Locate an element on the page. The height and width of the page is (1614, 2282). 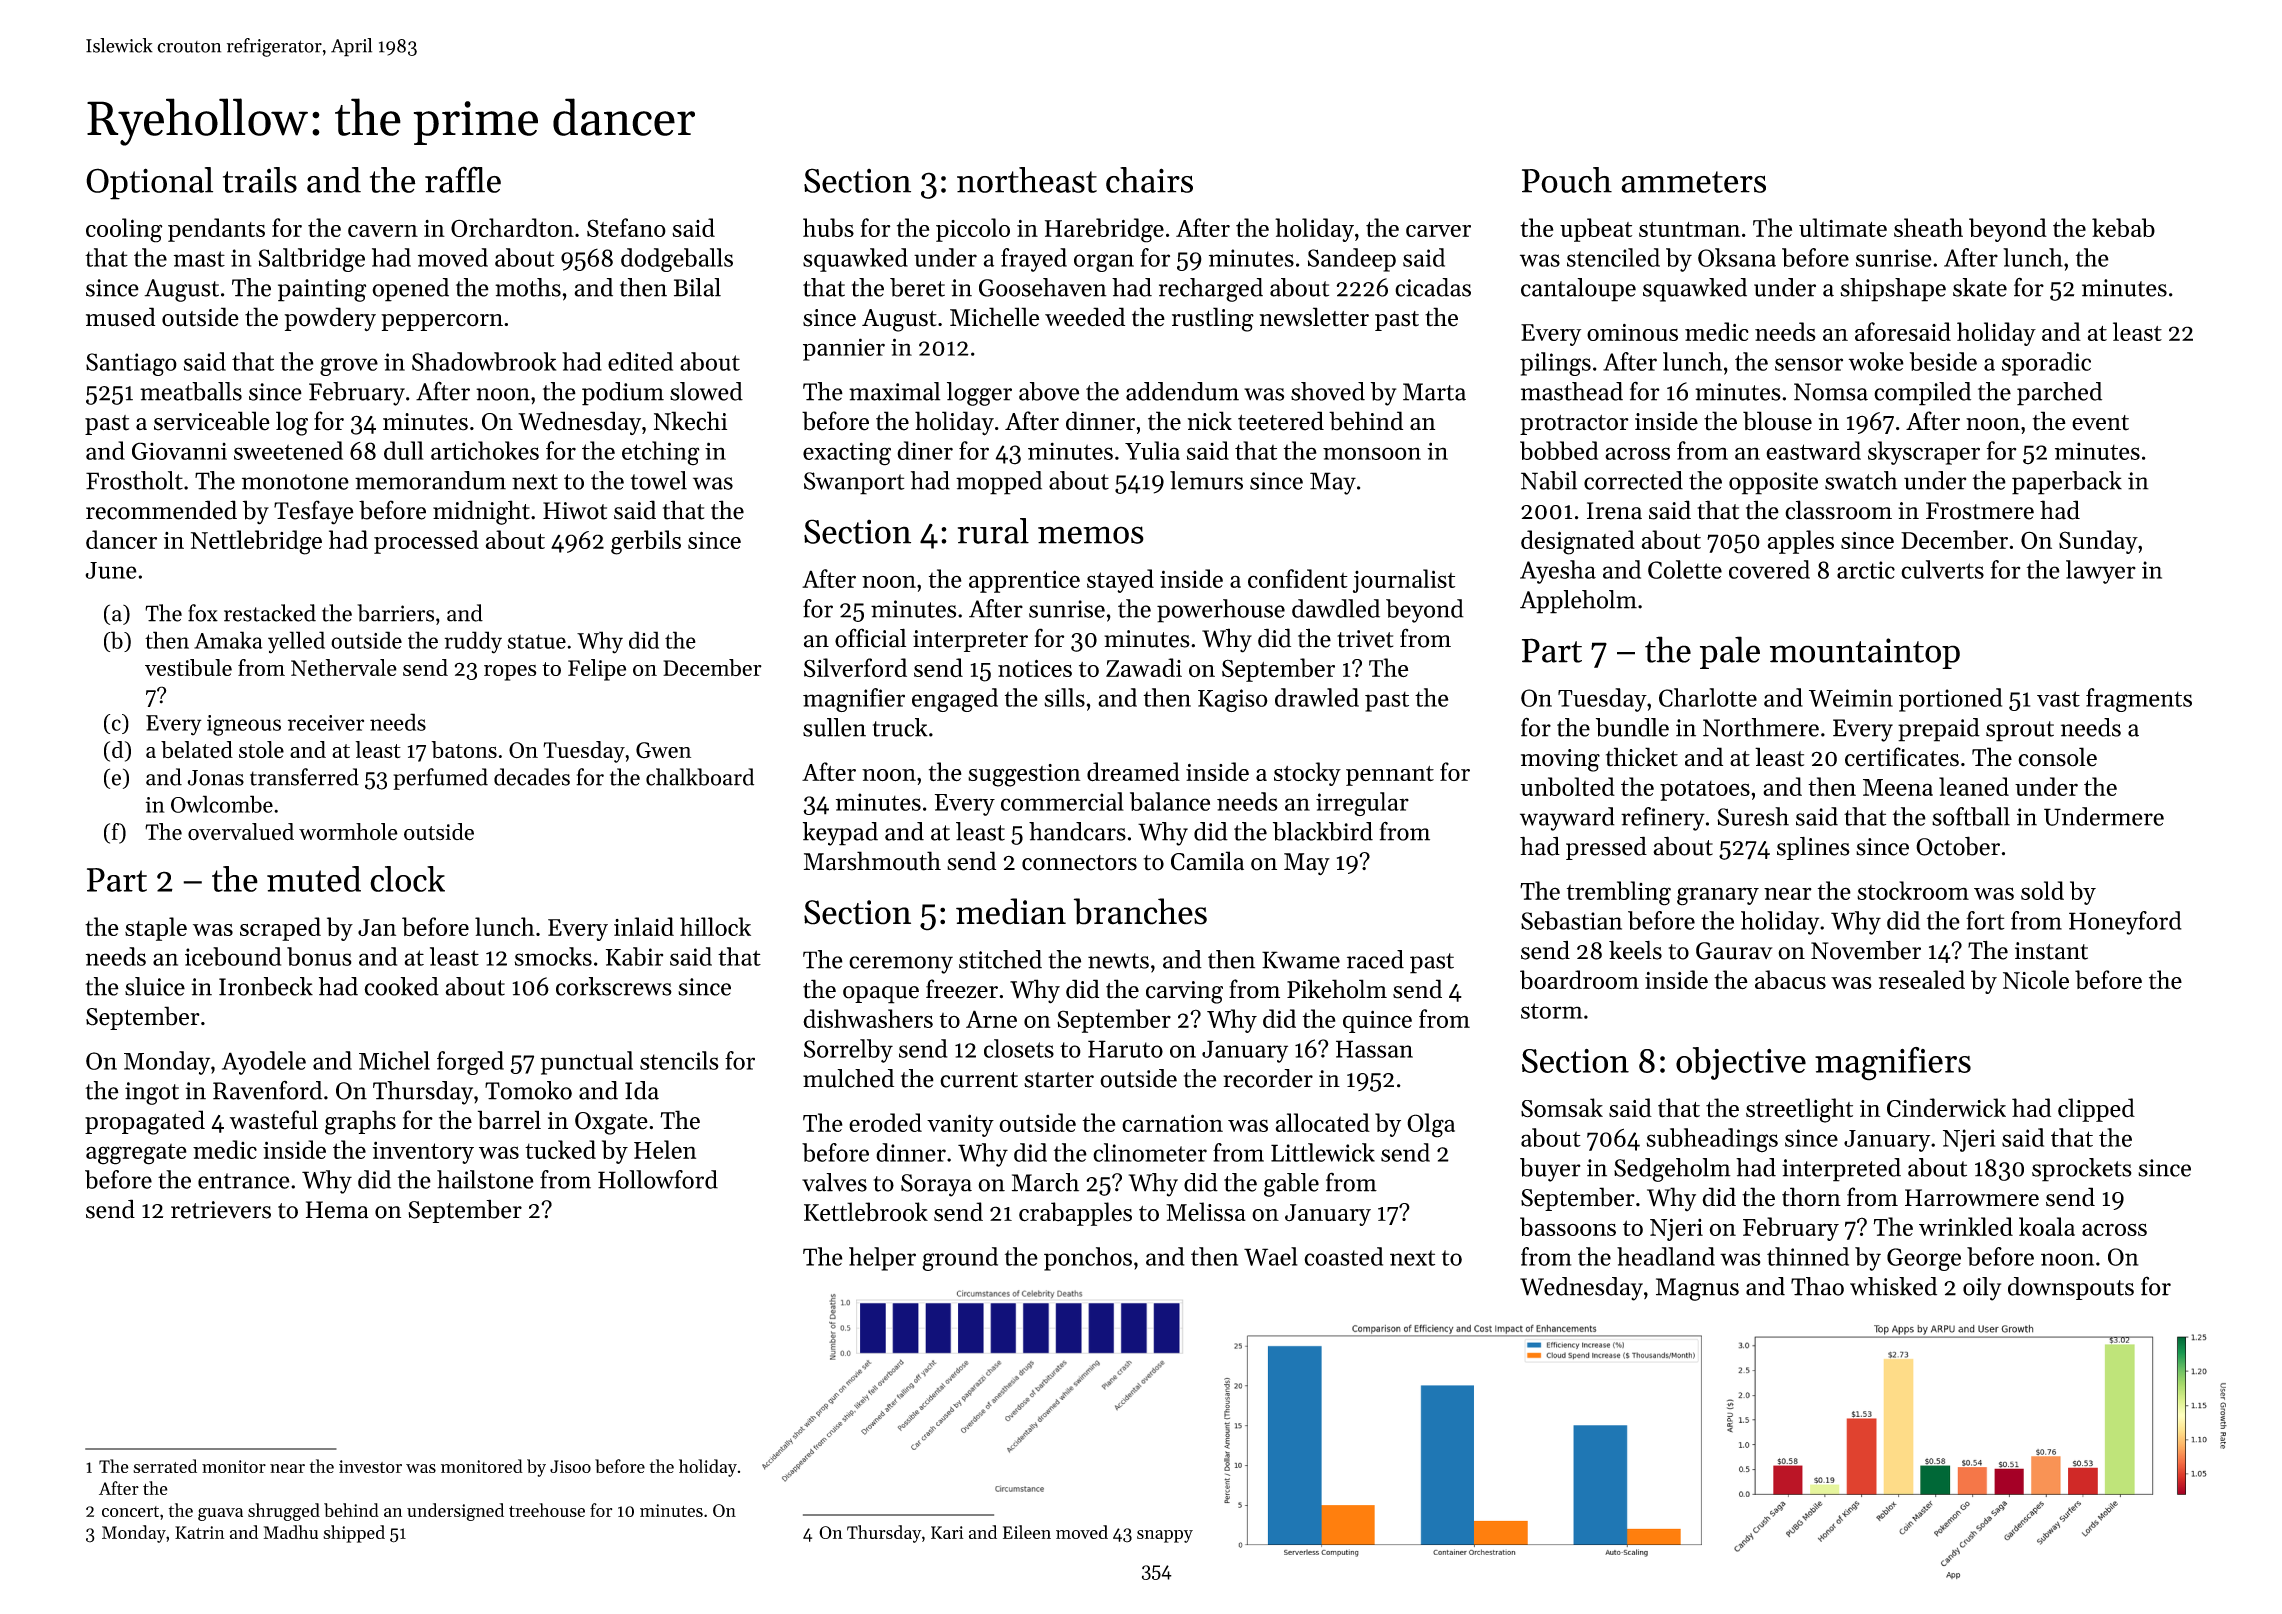
concert is located at coordinates (130, 1511).
